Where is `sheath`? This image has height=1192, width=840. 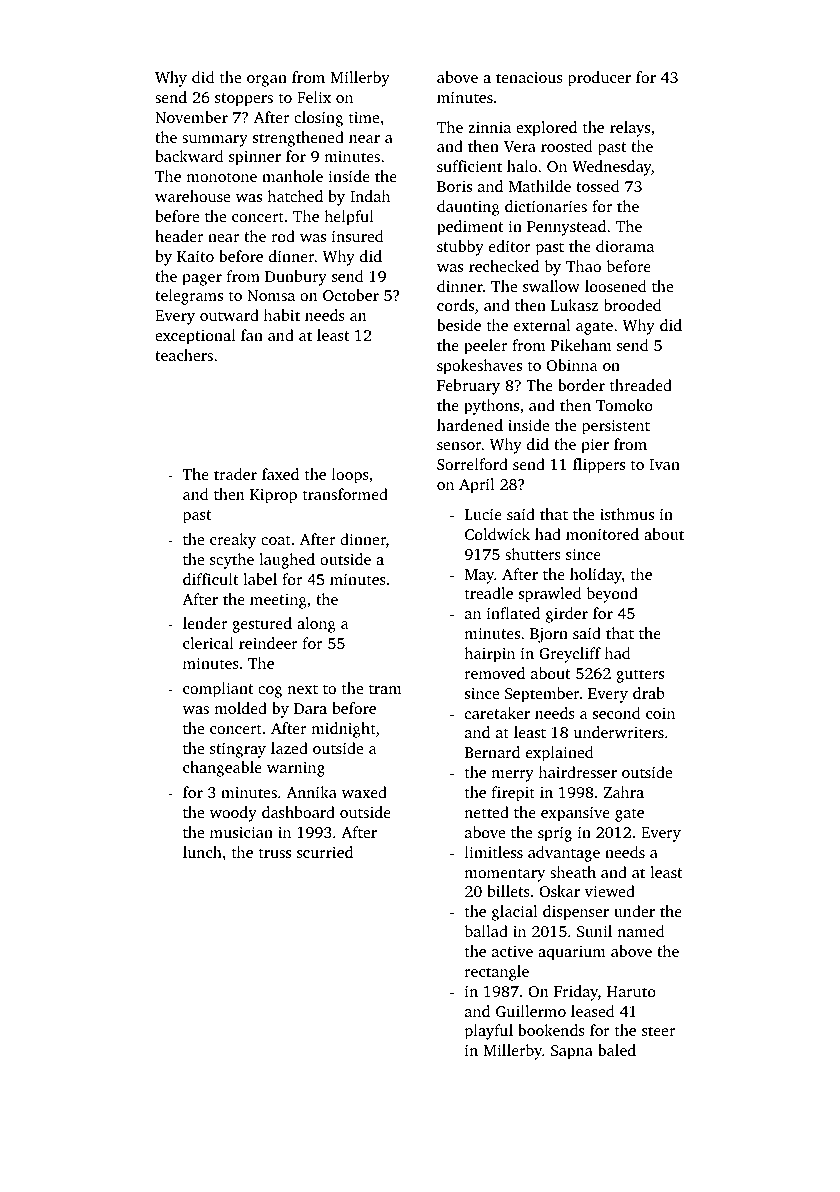
sheath is located at coordinates (573, 872).
